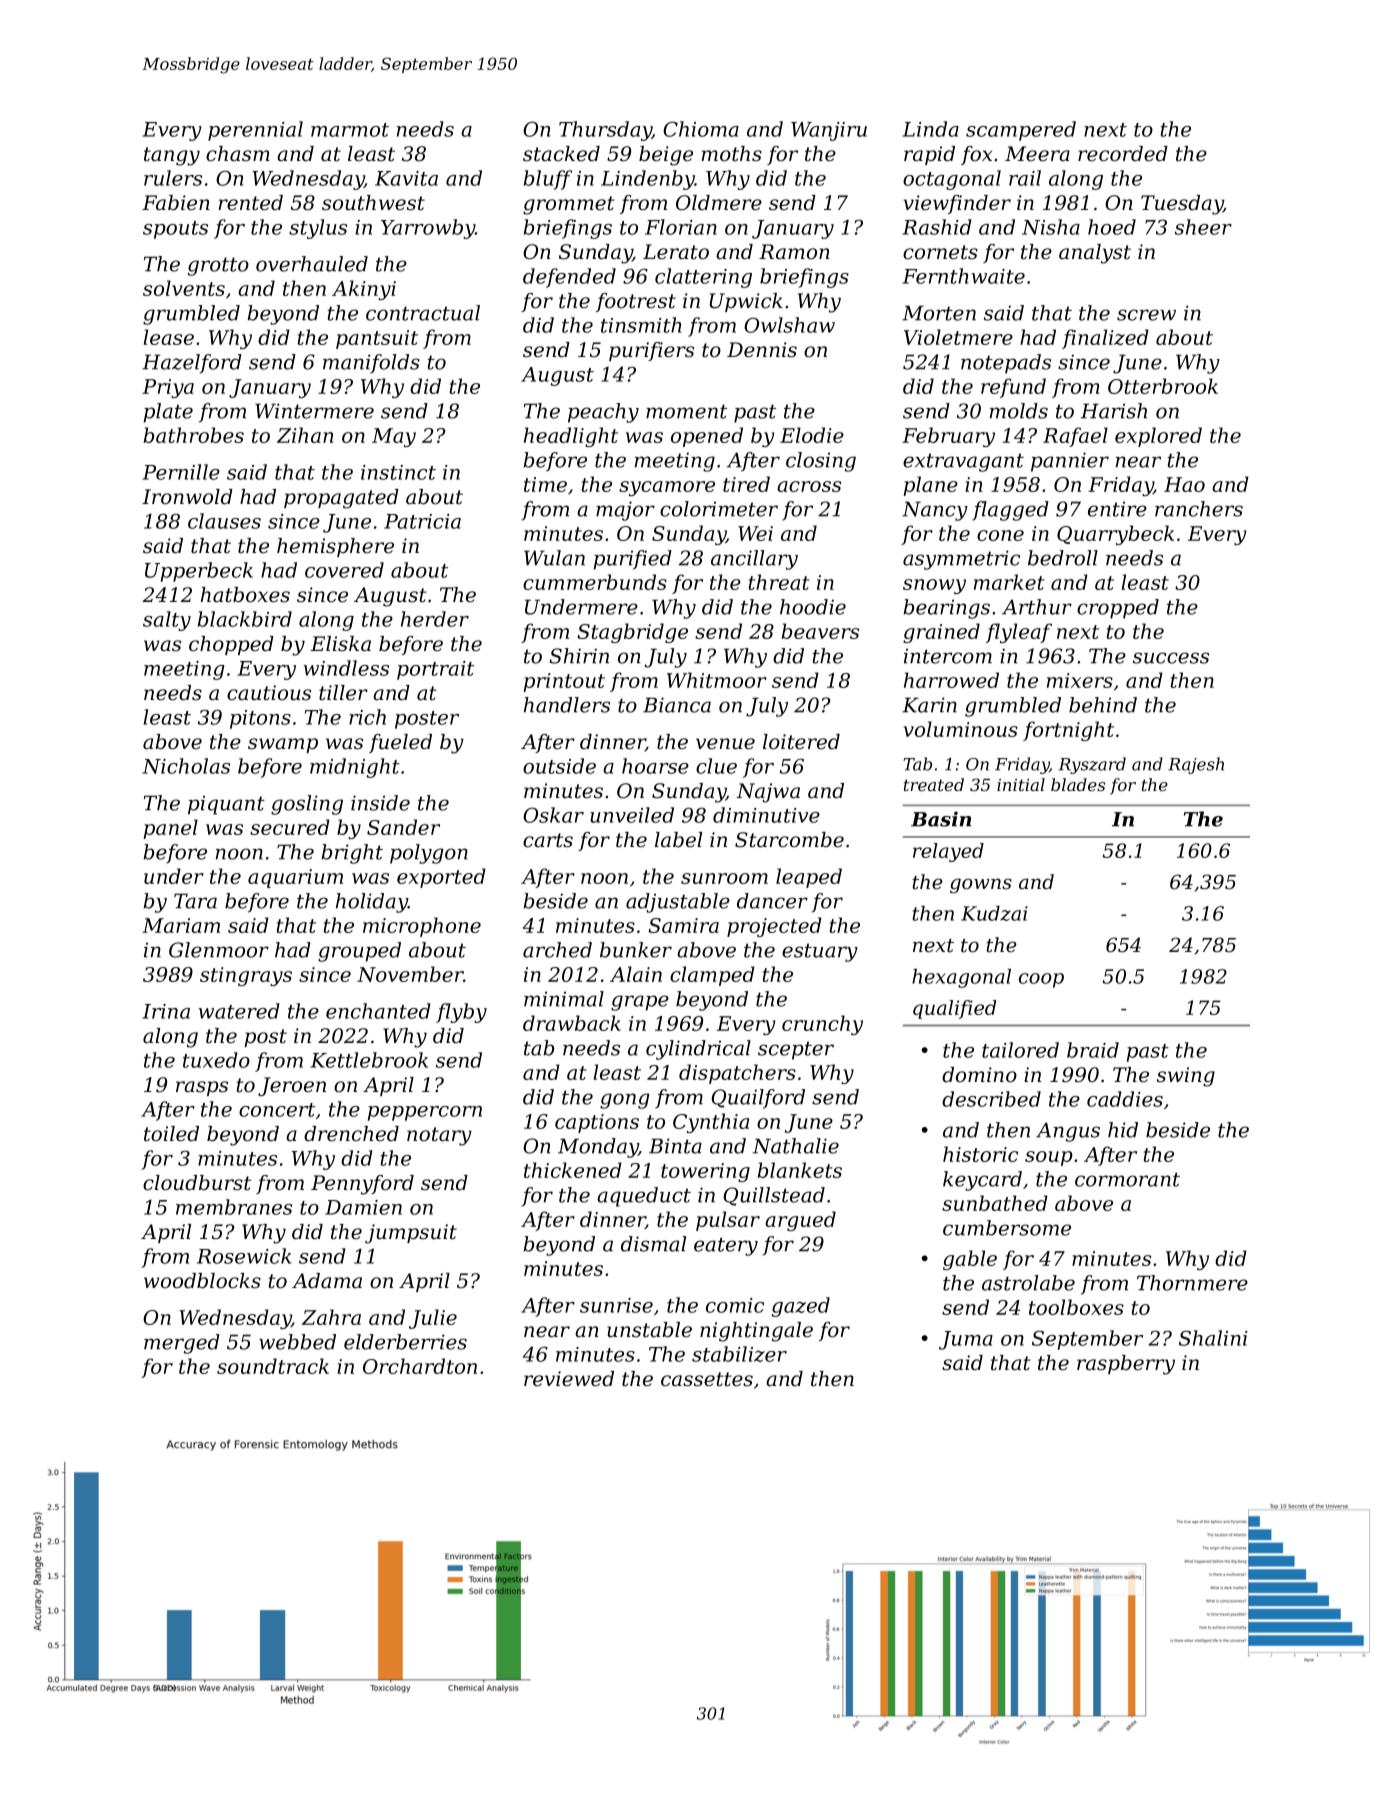  Describe the element at coordinates (728, 1221) in the screenshot. I see `pulsar` at that location.
